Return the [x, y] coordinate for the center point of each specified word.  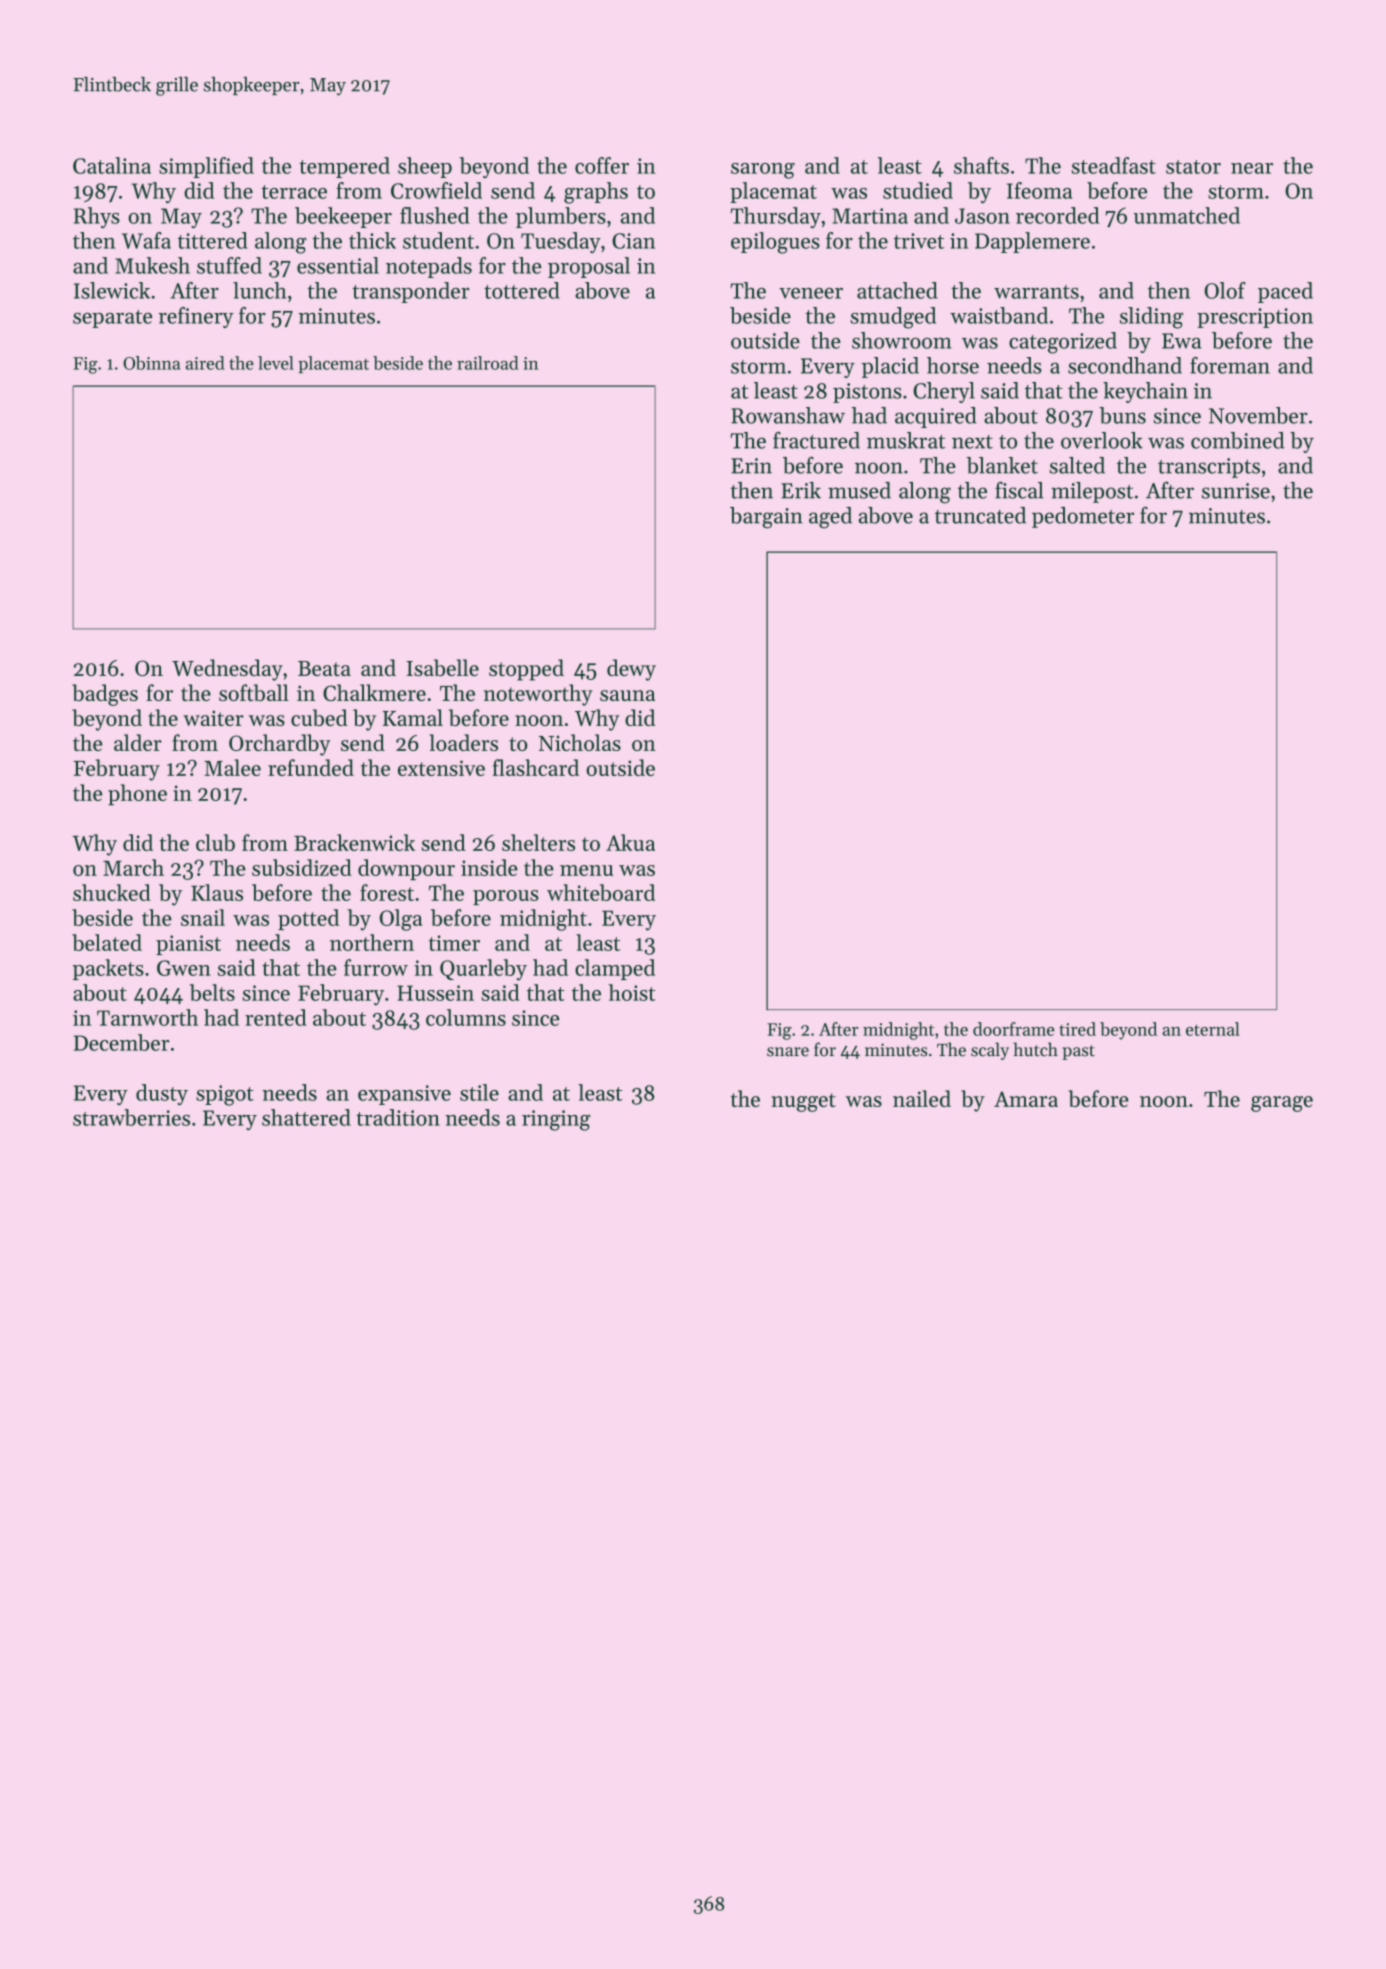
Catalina [112, 165]
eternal [1213, 1029]
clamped [615, 969]
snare [788, 1052]
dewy [631, 670]
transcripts [1209, 468]
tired [1077, 1029]
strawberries [131, 1117]
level [276, 363]
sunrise [1236, 491]
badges [105, 695]
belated [107, 942]
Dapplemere [1032, 242]
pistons [867, 393]
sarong [763, 171]
